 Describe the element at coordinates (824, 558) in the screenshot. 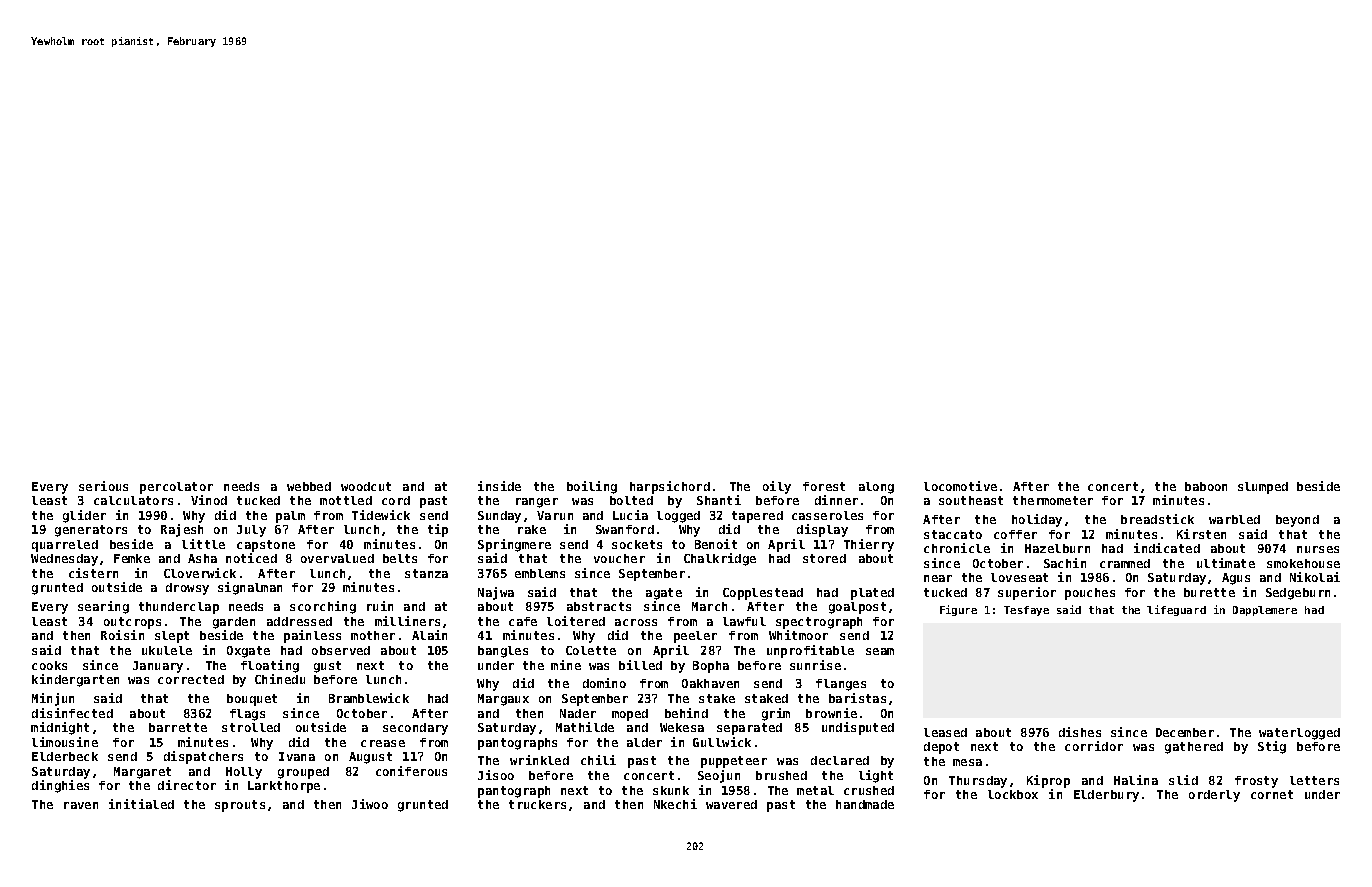

I see `stored` at that location.
